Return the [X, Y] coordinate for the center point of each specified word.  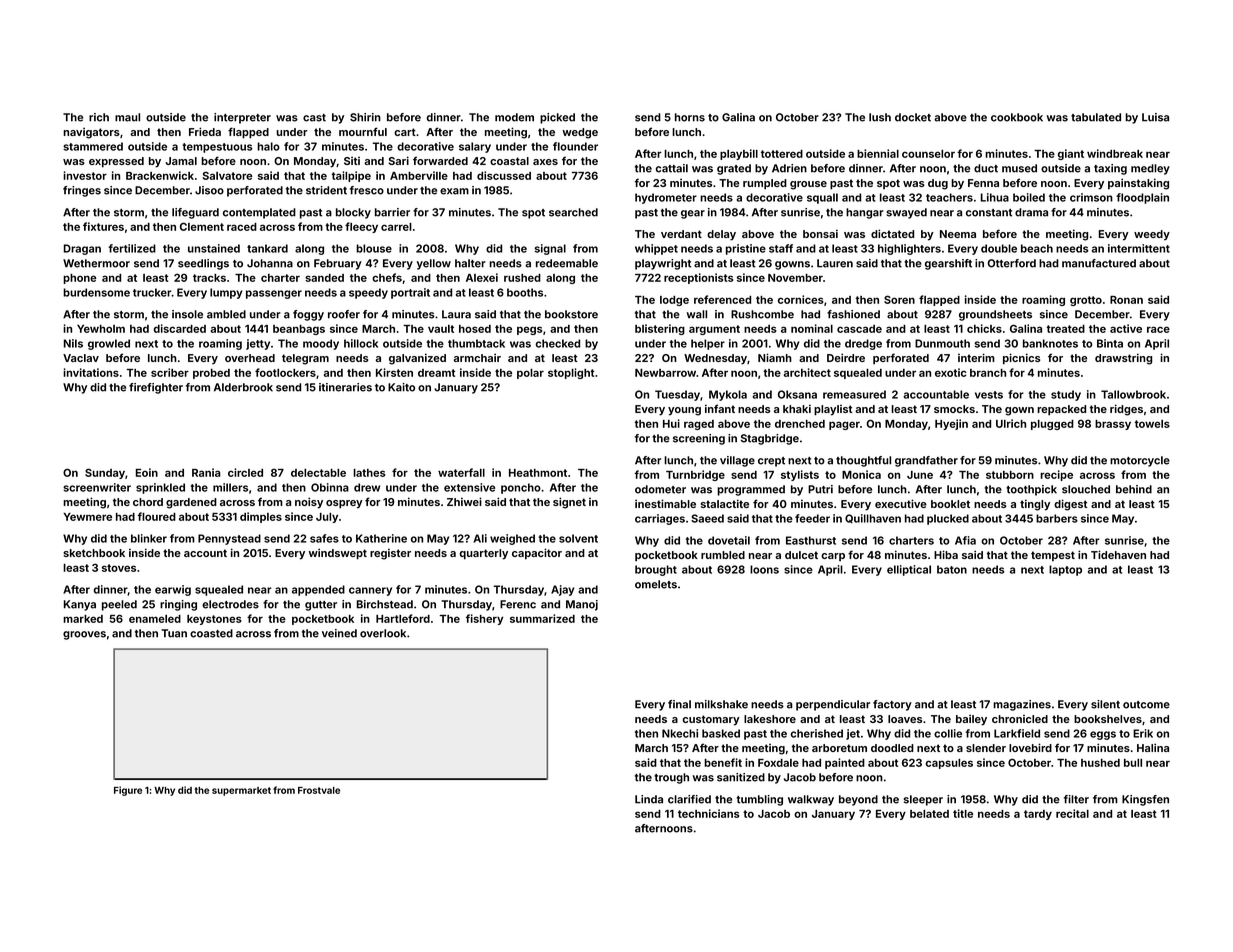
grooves [84, 635]
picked [557, 118]
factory [892, 705]
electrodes [230, 604]
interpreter [242, 118]
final [679, 704]
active [1126, 328]
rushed [522, 278]
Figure [128, 791]
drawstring [1123, 359]
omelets [656, 584]
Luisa [1155, 117]
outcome [1146, 705]
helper [708, 344]
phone [79, 279]
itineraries [345, 387]
